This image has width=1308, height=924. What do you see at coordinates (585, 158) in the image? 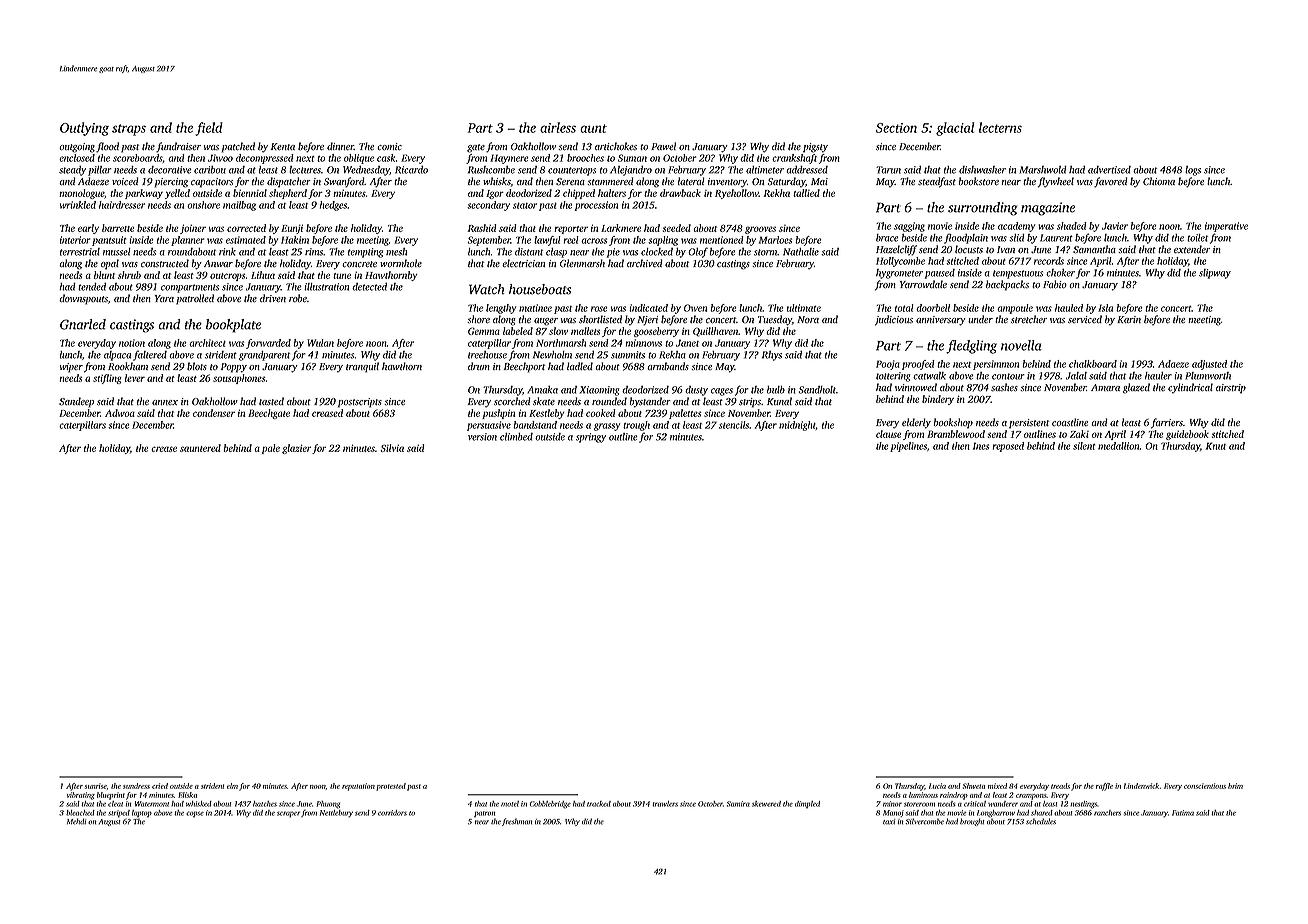
I see `brooches` at bounding box center [585, 158].
